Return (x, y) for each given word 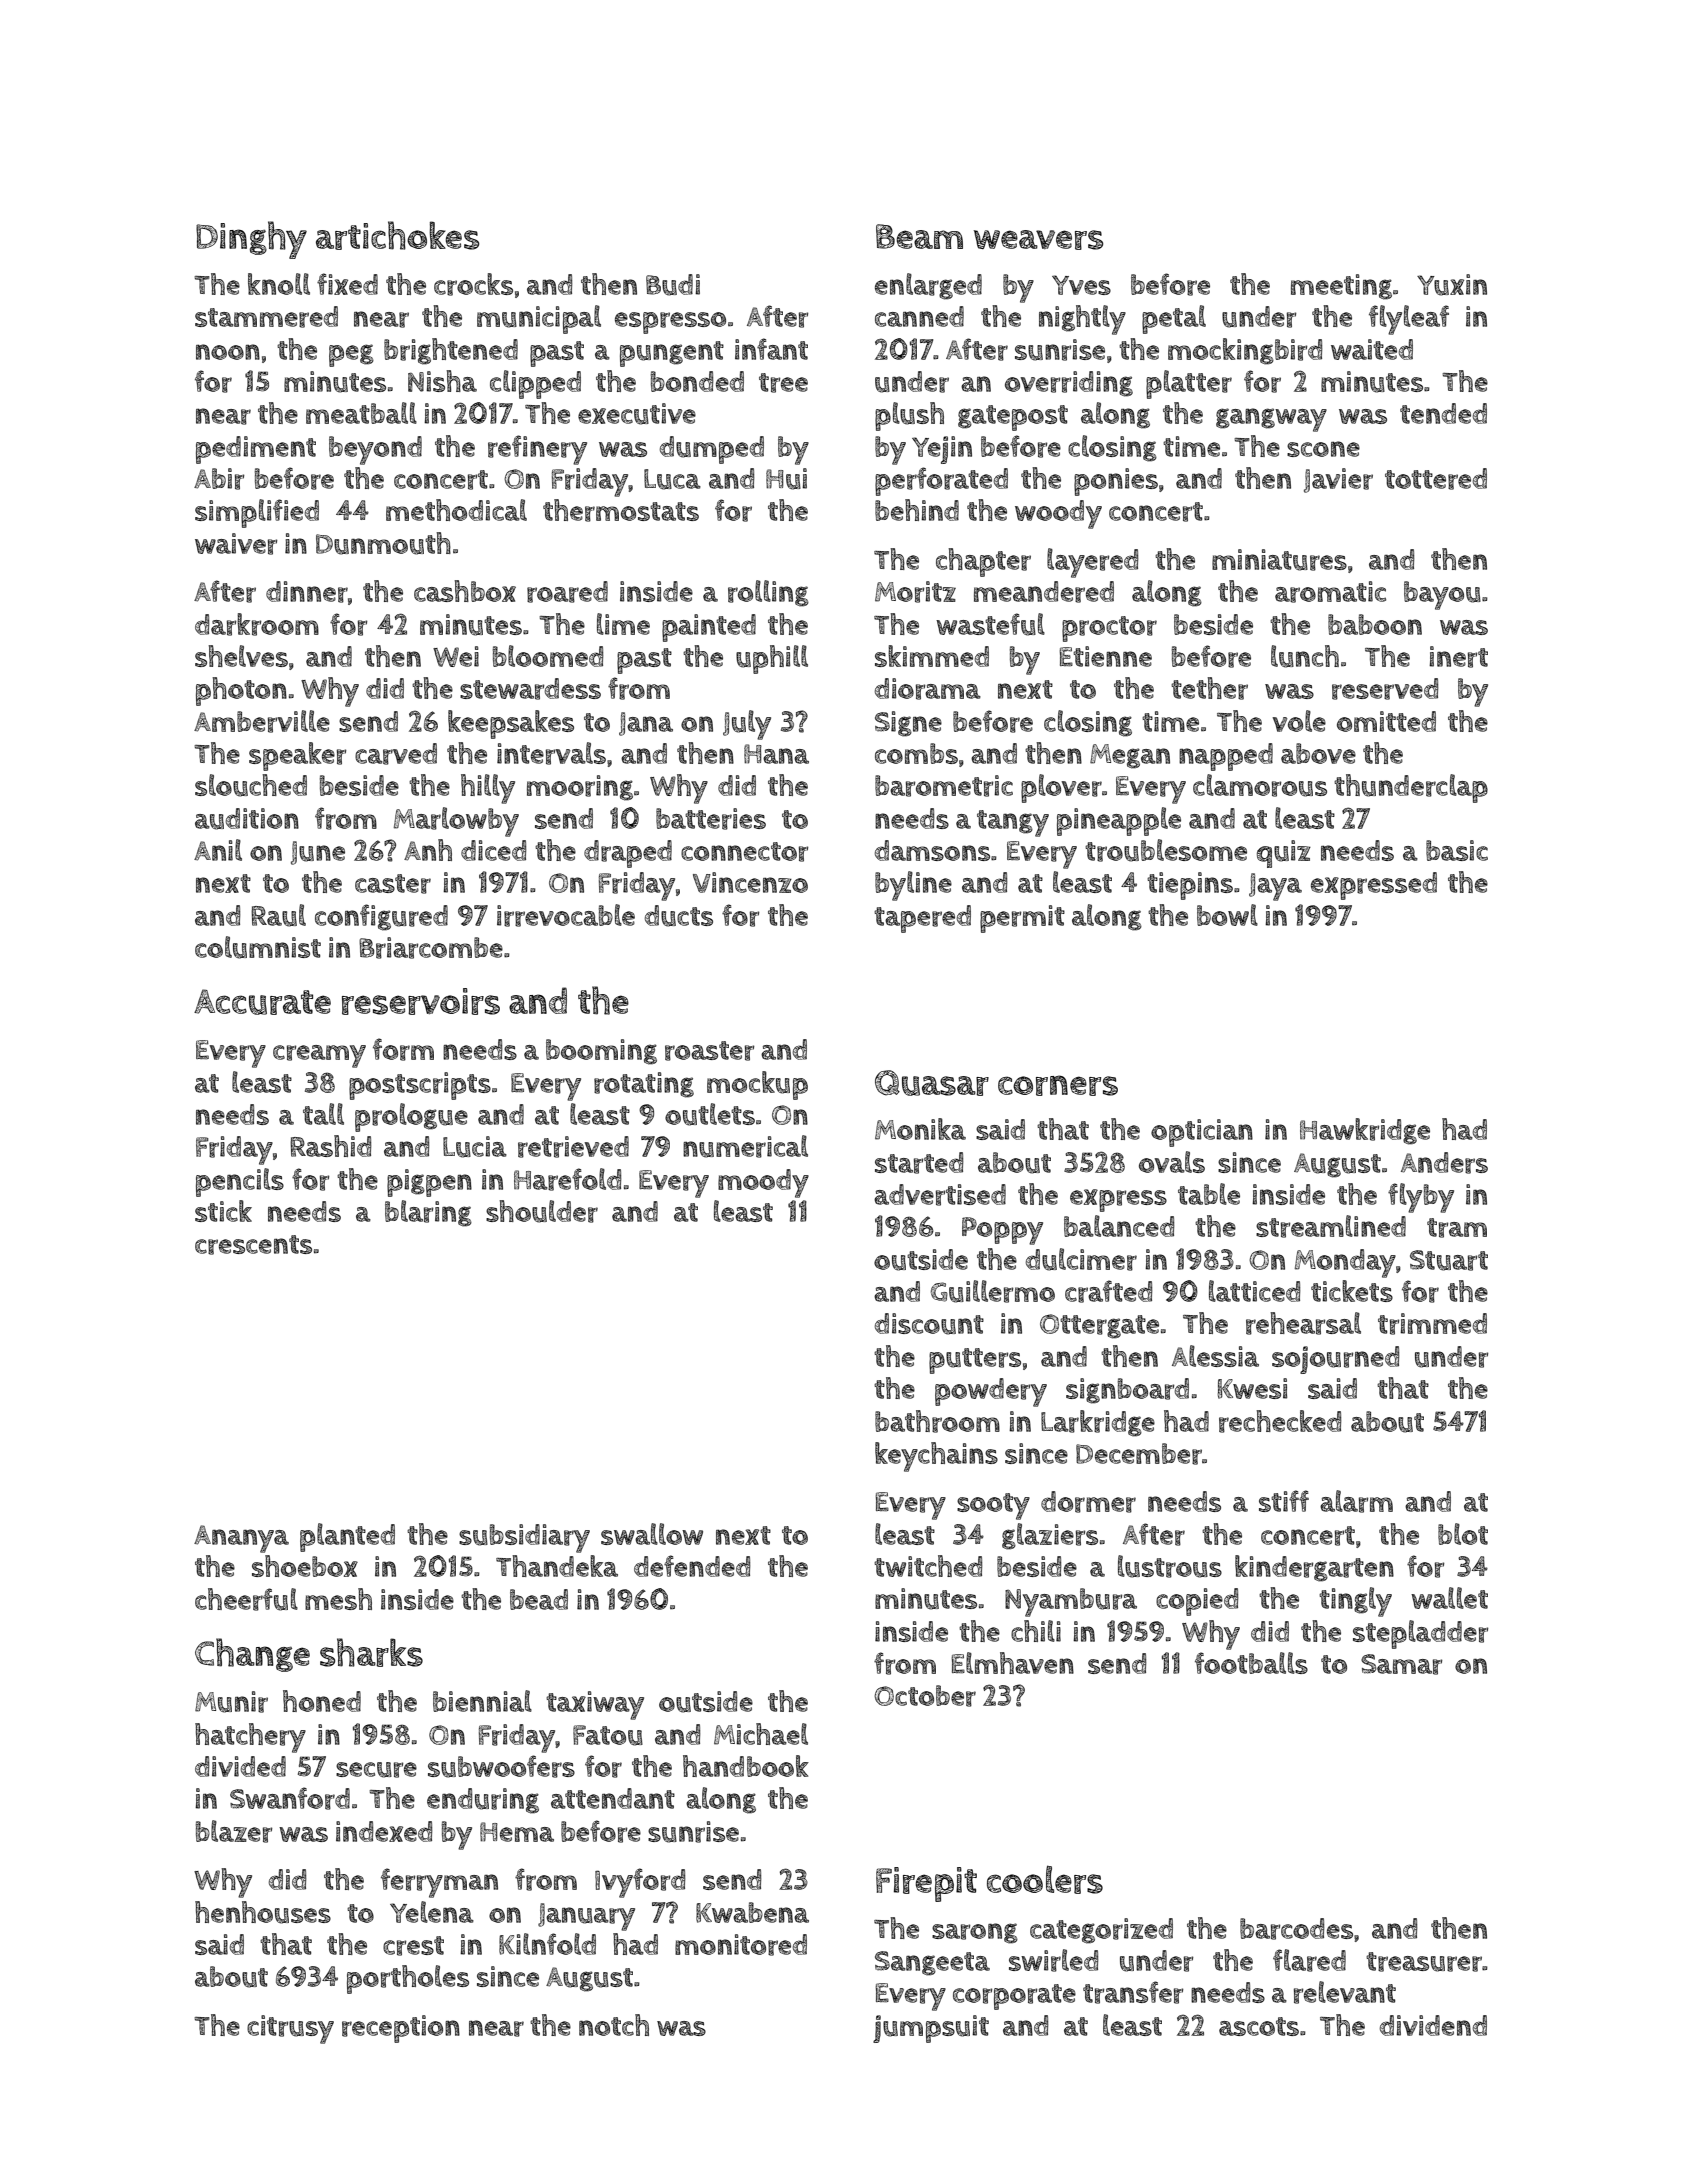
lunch (1305, 656)
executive (637, 414)
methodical (456, 510)
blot (1463, 1534)
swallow (652, 1534)
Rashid (331, 1146)
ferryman (439, 1883)
